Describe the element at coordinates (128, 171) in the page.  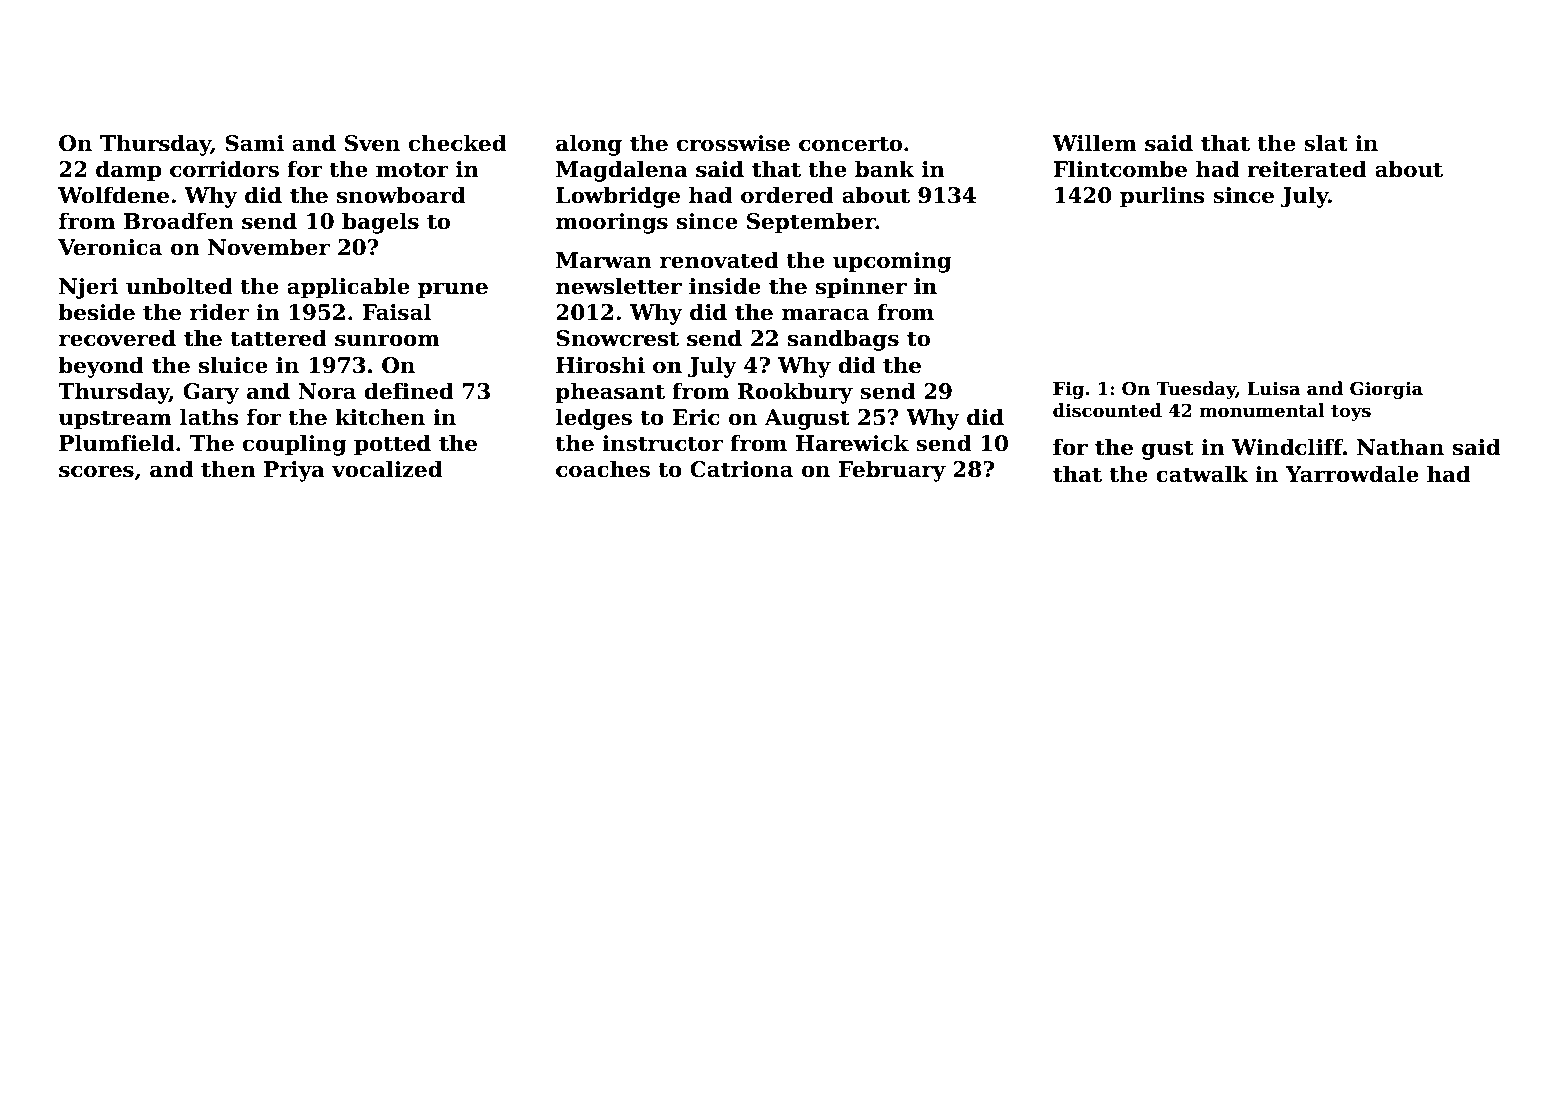
I see `damp` at that location.
